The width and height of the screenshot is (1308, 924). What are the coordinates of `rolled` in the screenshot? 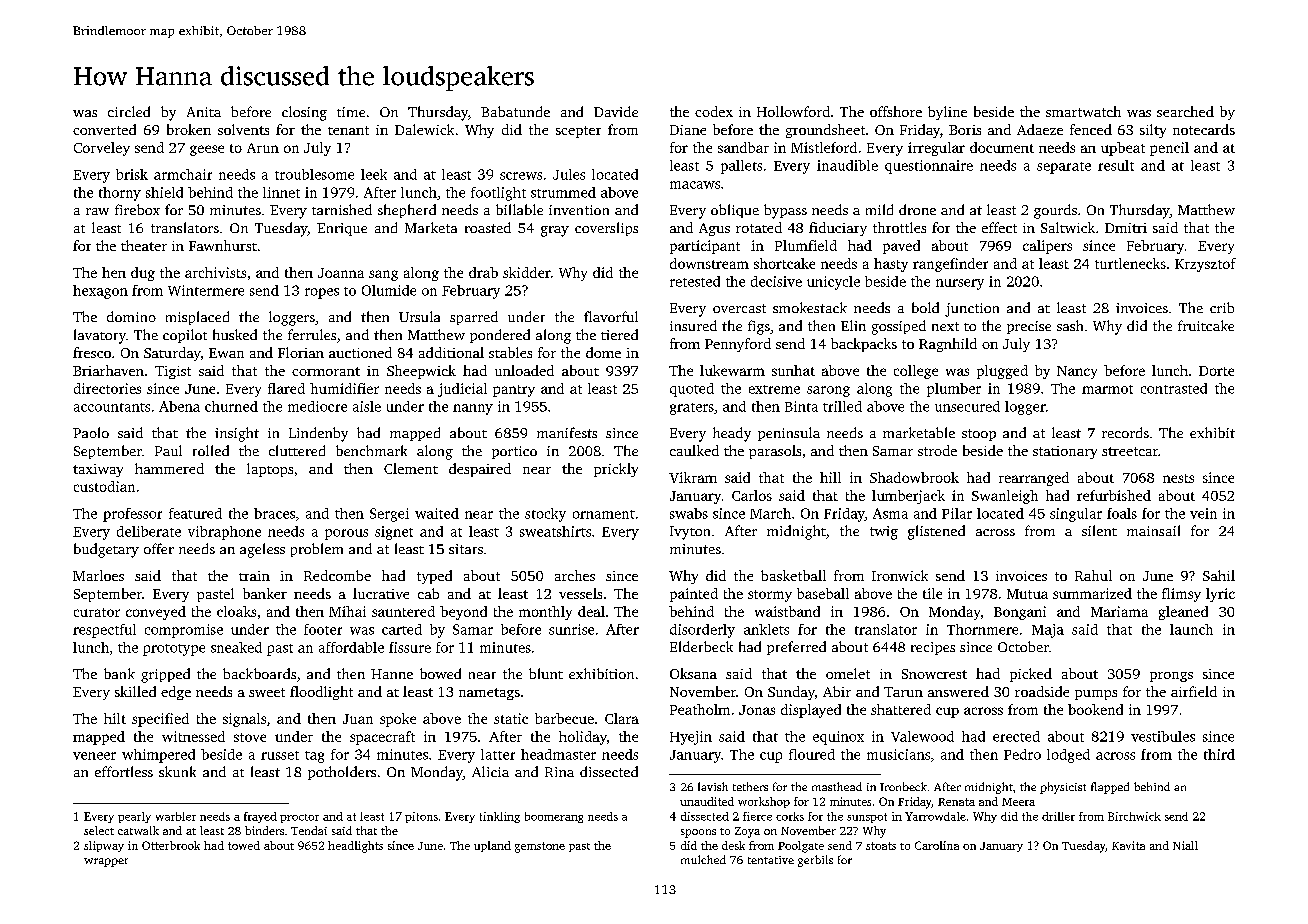 It's located at (211, 450).
